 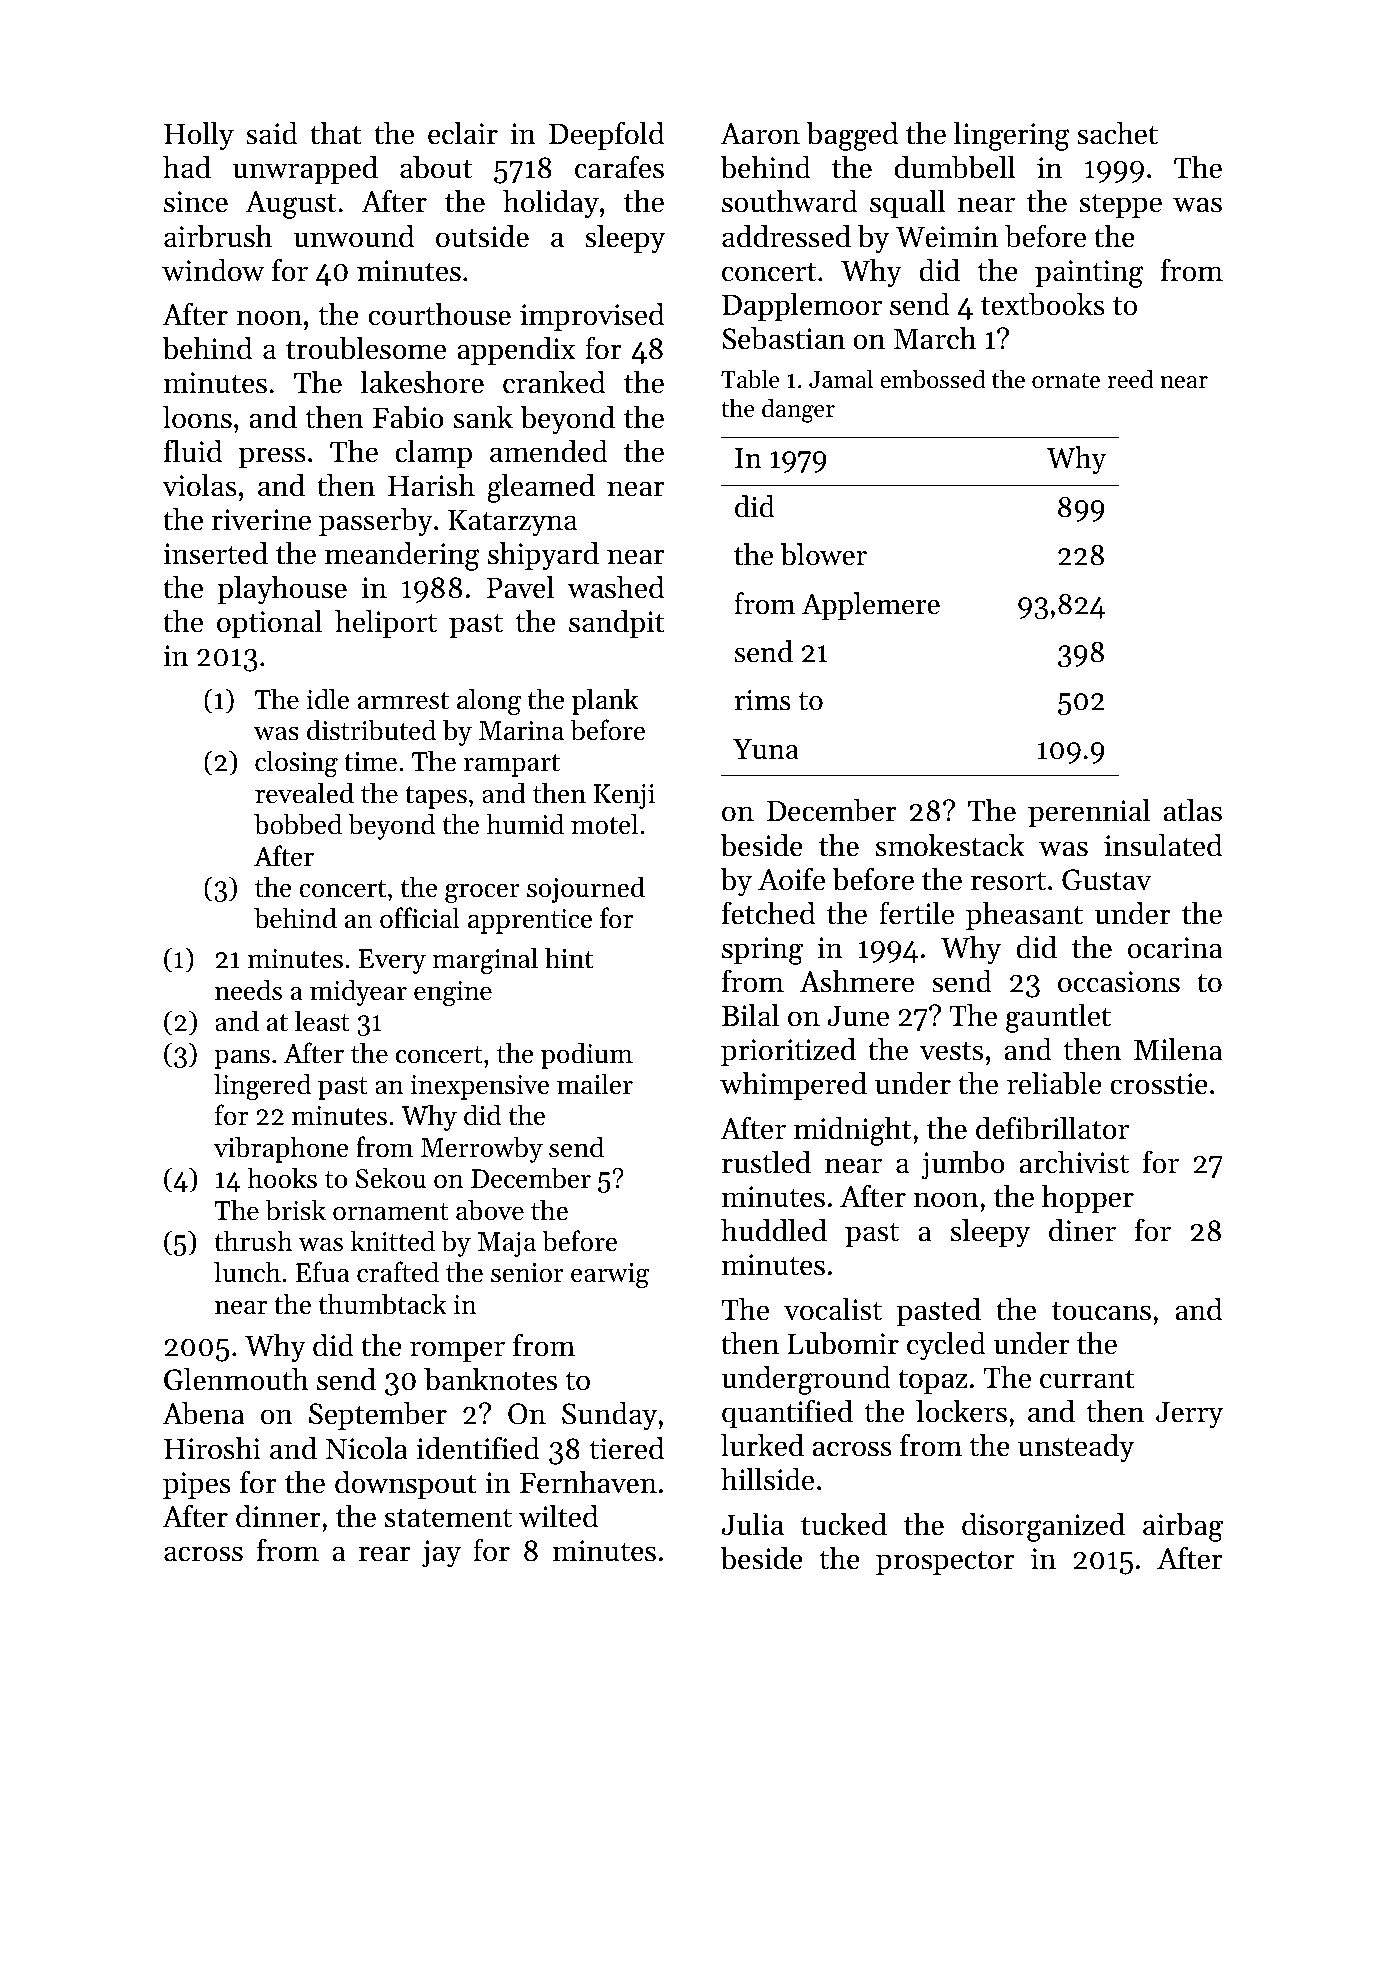 What do you see at coordinates (187, 167) in the screenshot?
I see `had` at bounding box center [187, 167].
